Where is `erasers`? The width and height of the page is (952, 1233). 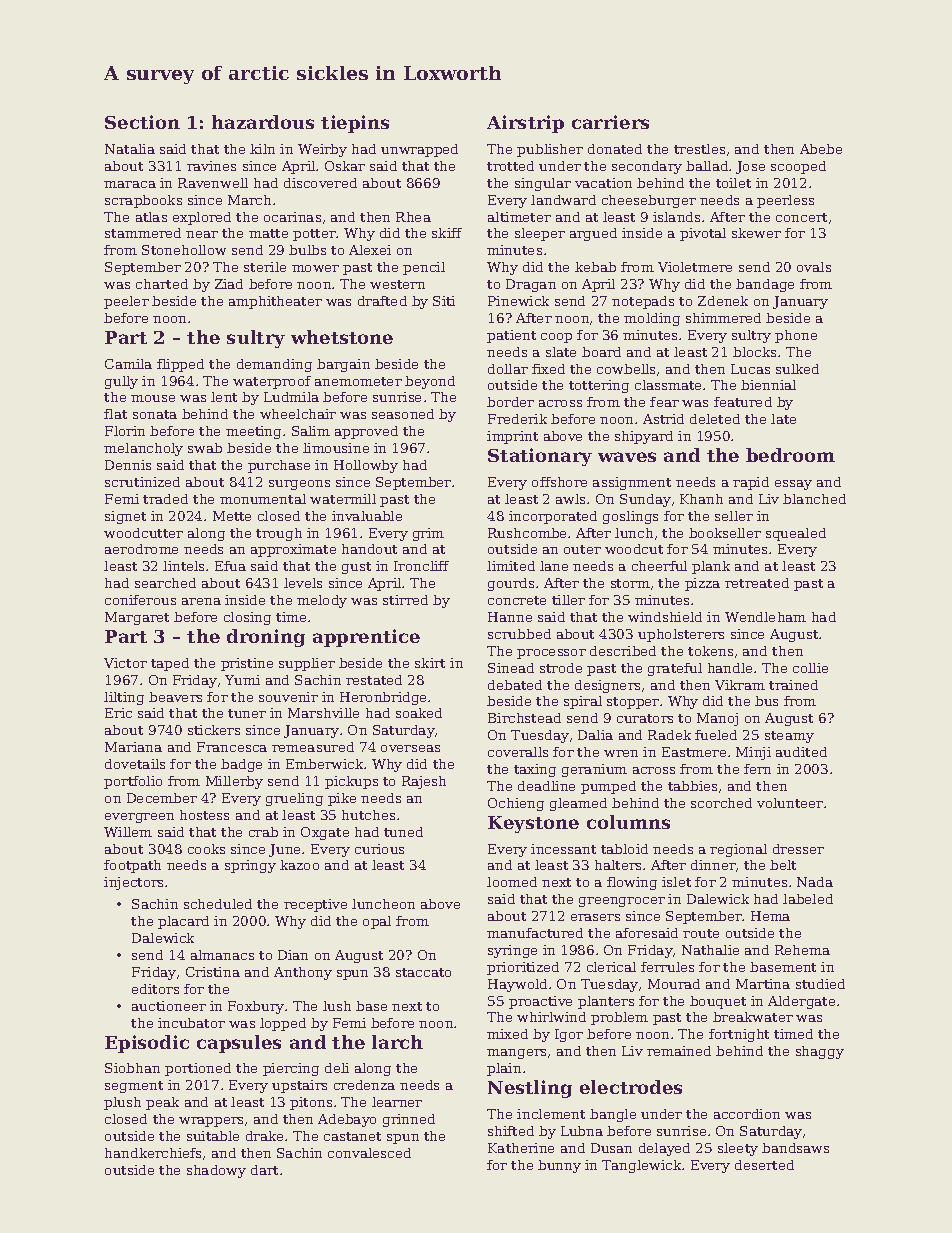
erasers is located at coordinates (595, 917).
